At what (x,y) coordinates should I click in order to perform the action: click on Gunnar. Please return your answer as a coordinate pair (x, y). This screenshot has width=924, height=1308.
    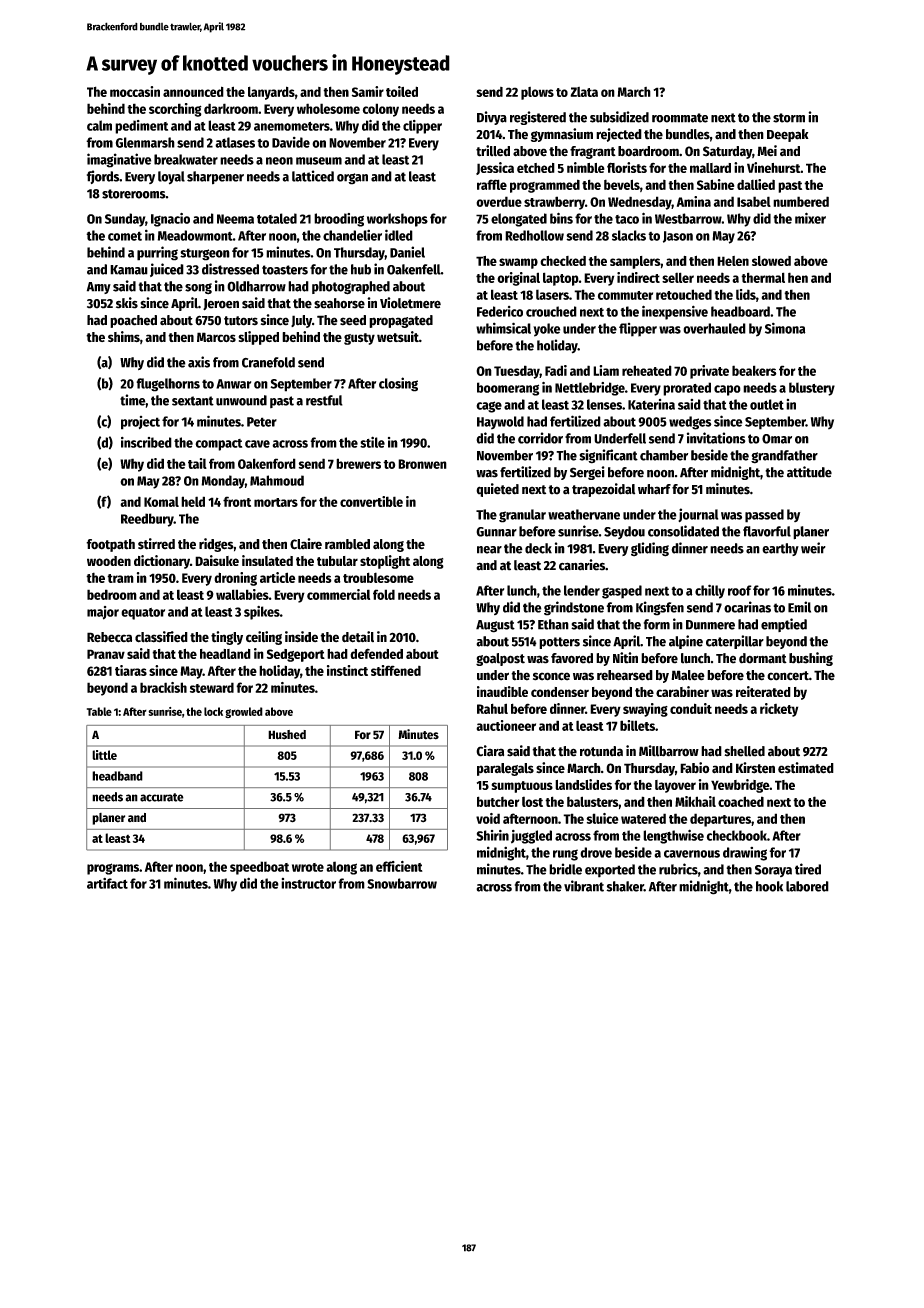
    Looking at the image, I should click on (496, 532).
